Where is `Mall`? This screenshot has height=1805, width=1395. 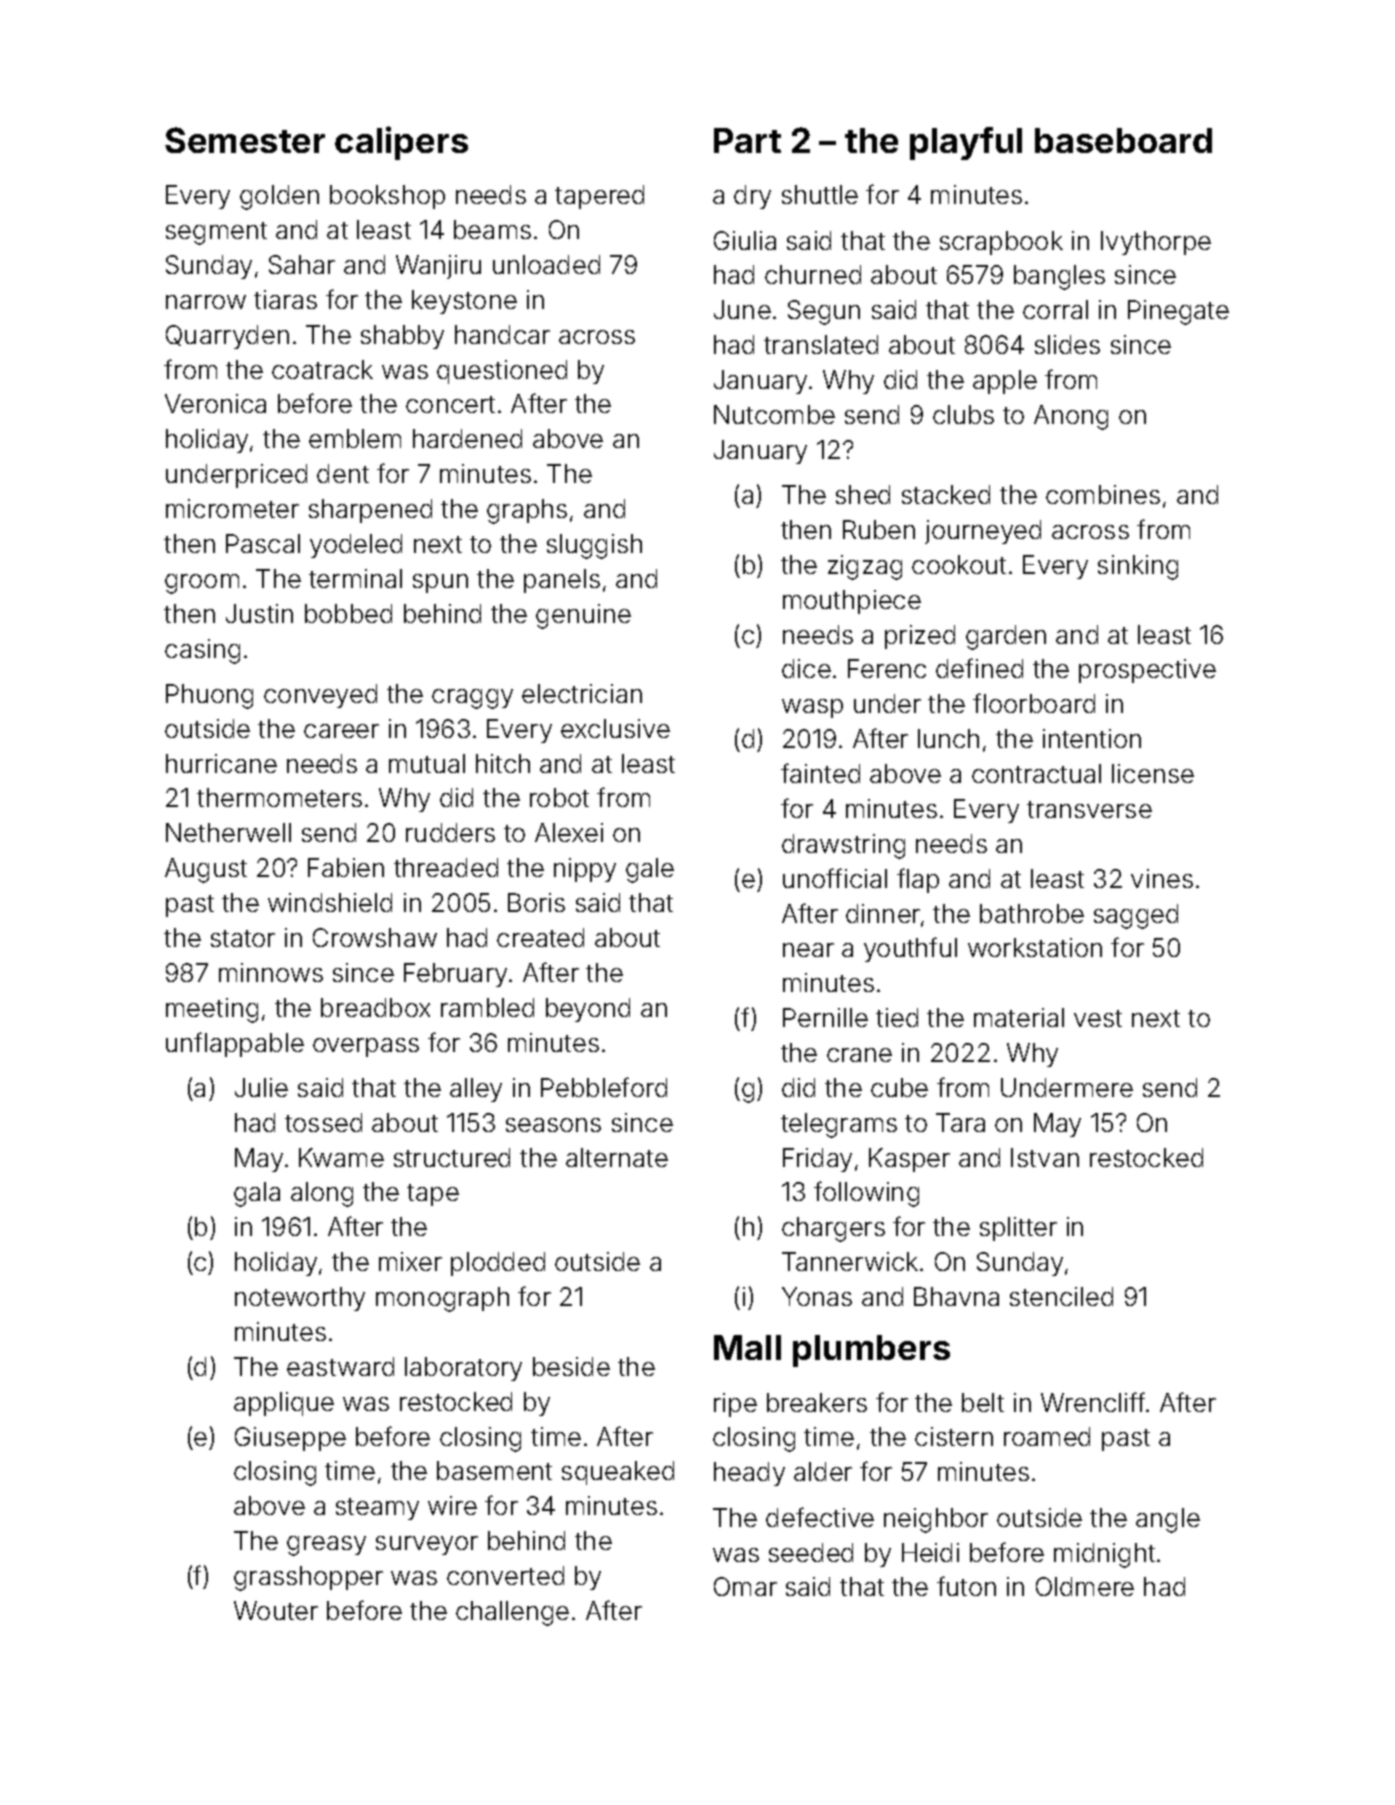 Mall is located at coordinates (747, 1347).
